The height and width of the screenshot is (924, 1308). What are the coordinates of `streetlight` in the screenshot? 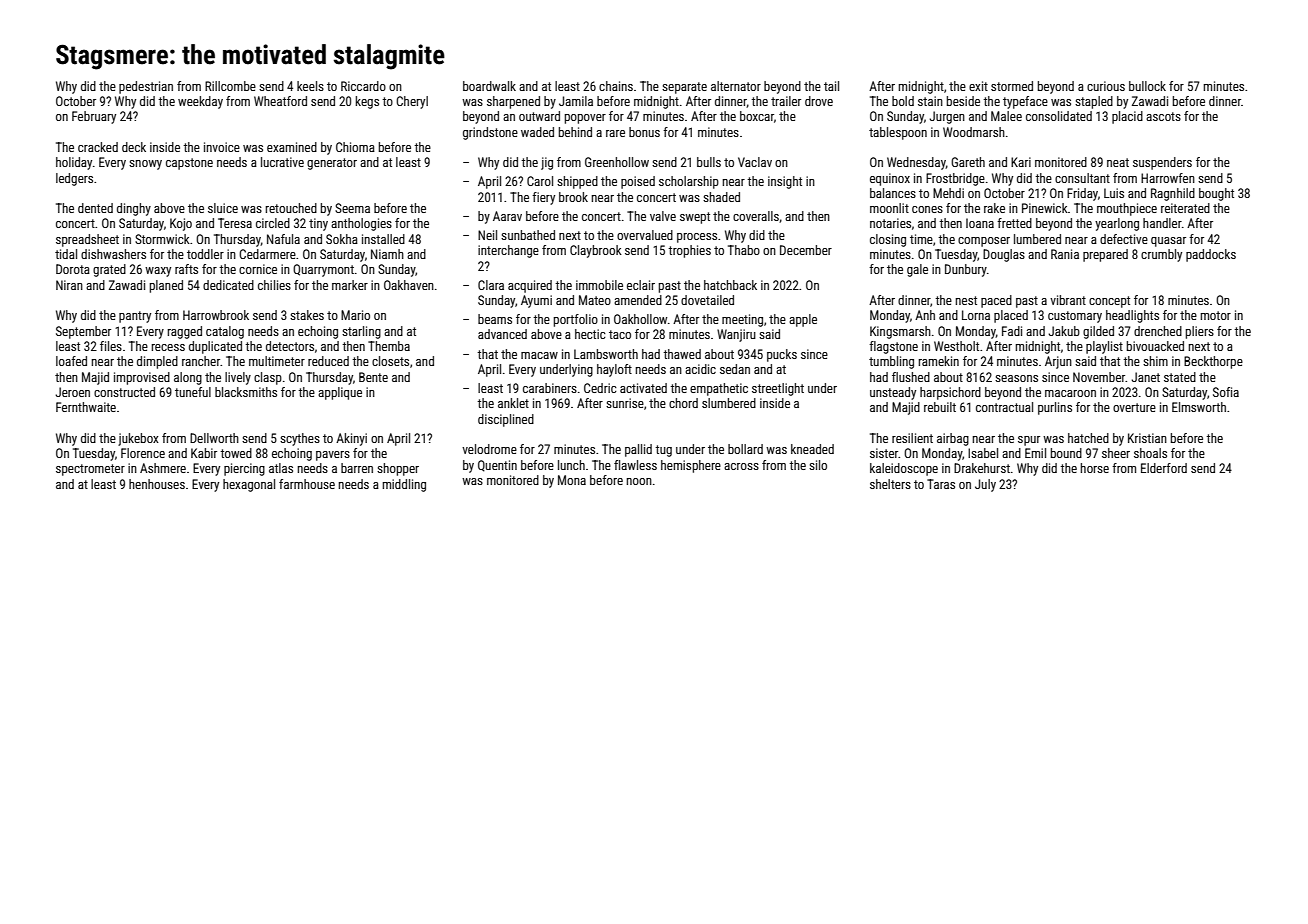 It's located at (778, 389).
